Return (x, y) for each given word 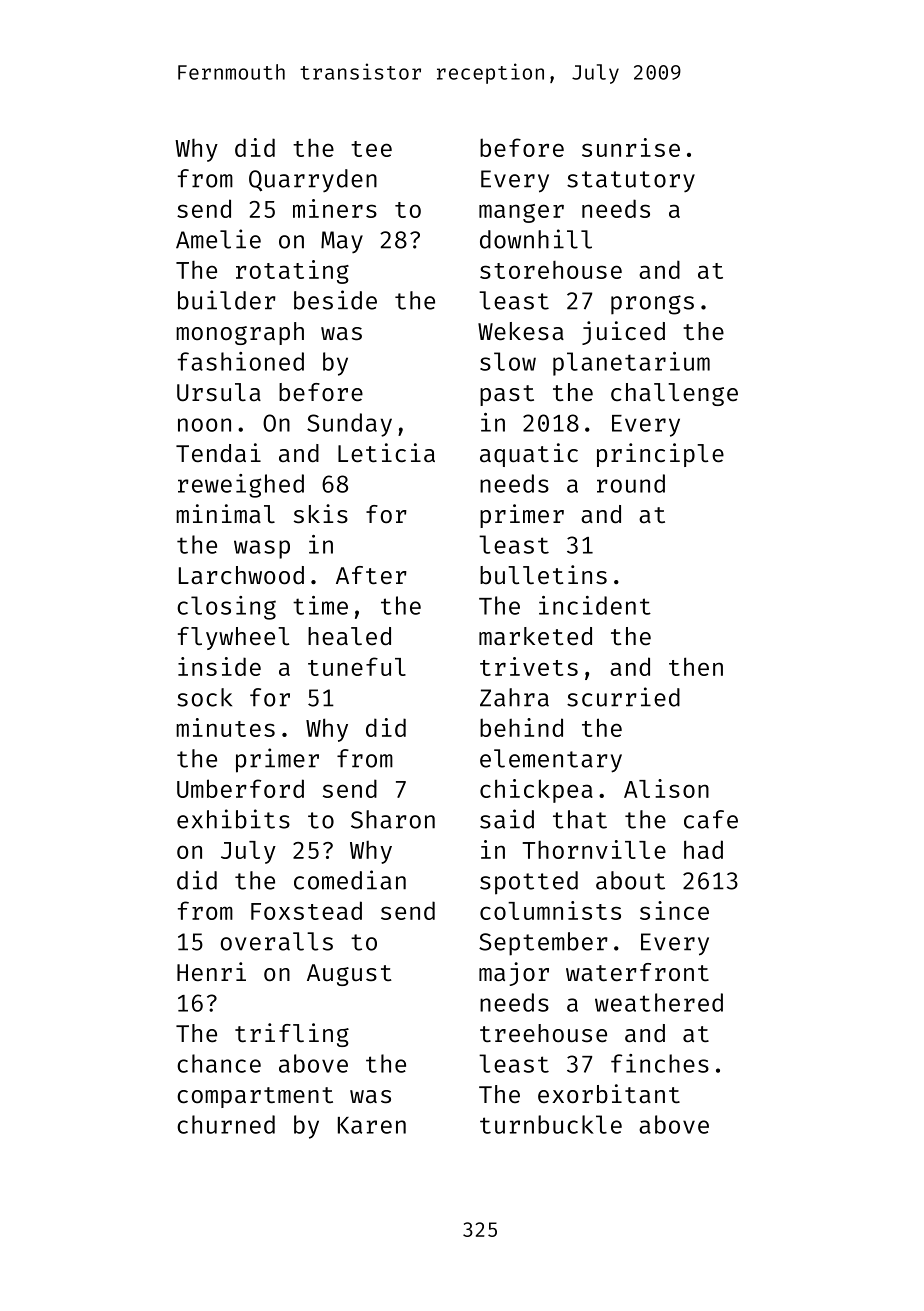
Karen (372, 1125)
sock (204, 697)
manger (521, 213)
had (703, 849)
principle (660, 455)
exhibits (233, 819)
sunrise (631, 147)
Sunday (349, 425)
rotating (292, 272)
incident (595, 605)
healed (349, 636)
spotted (529, 883)
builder (227, 300)
